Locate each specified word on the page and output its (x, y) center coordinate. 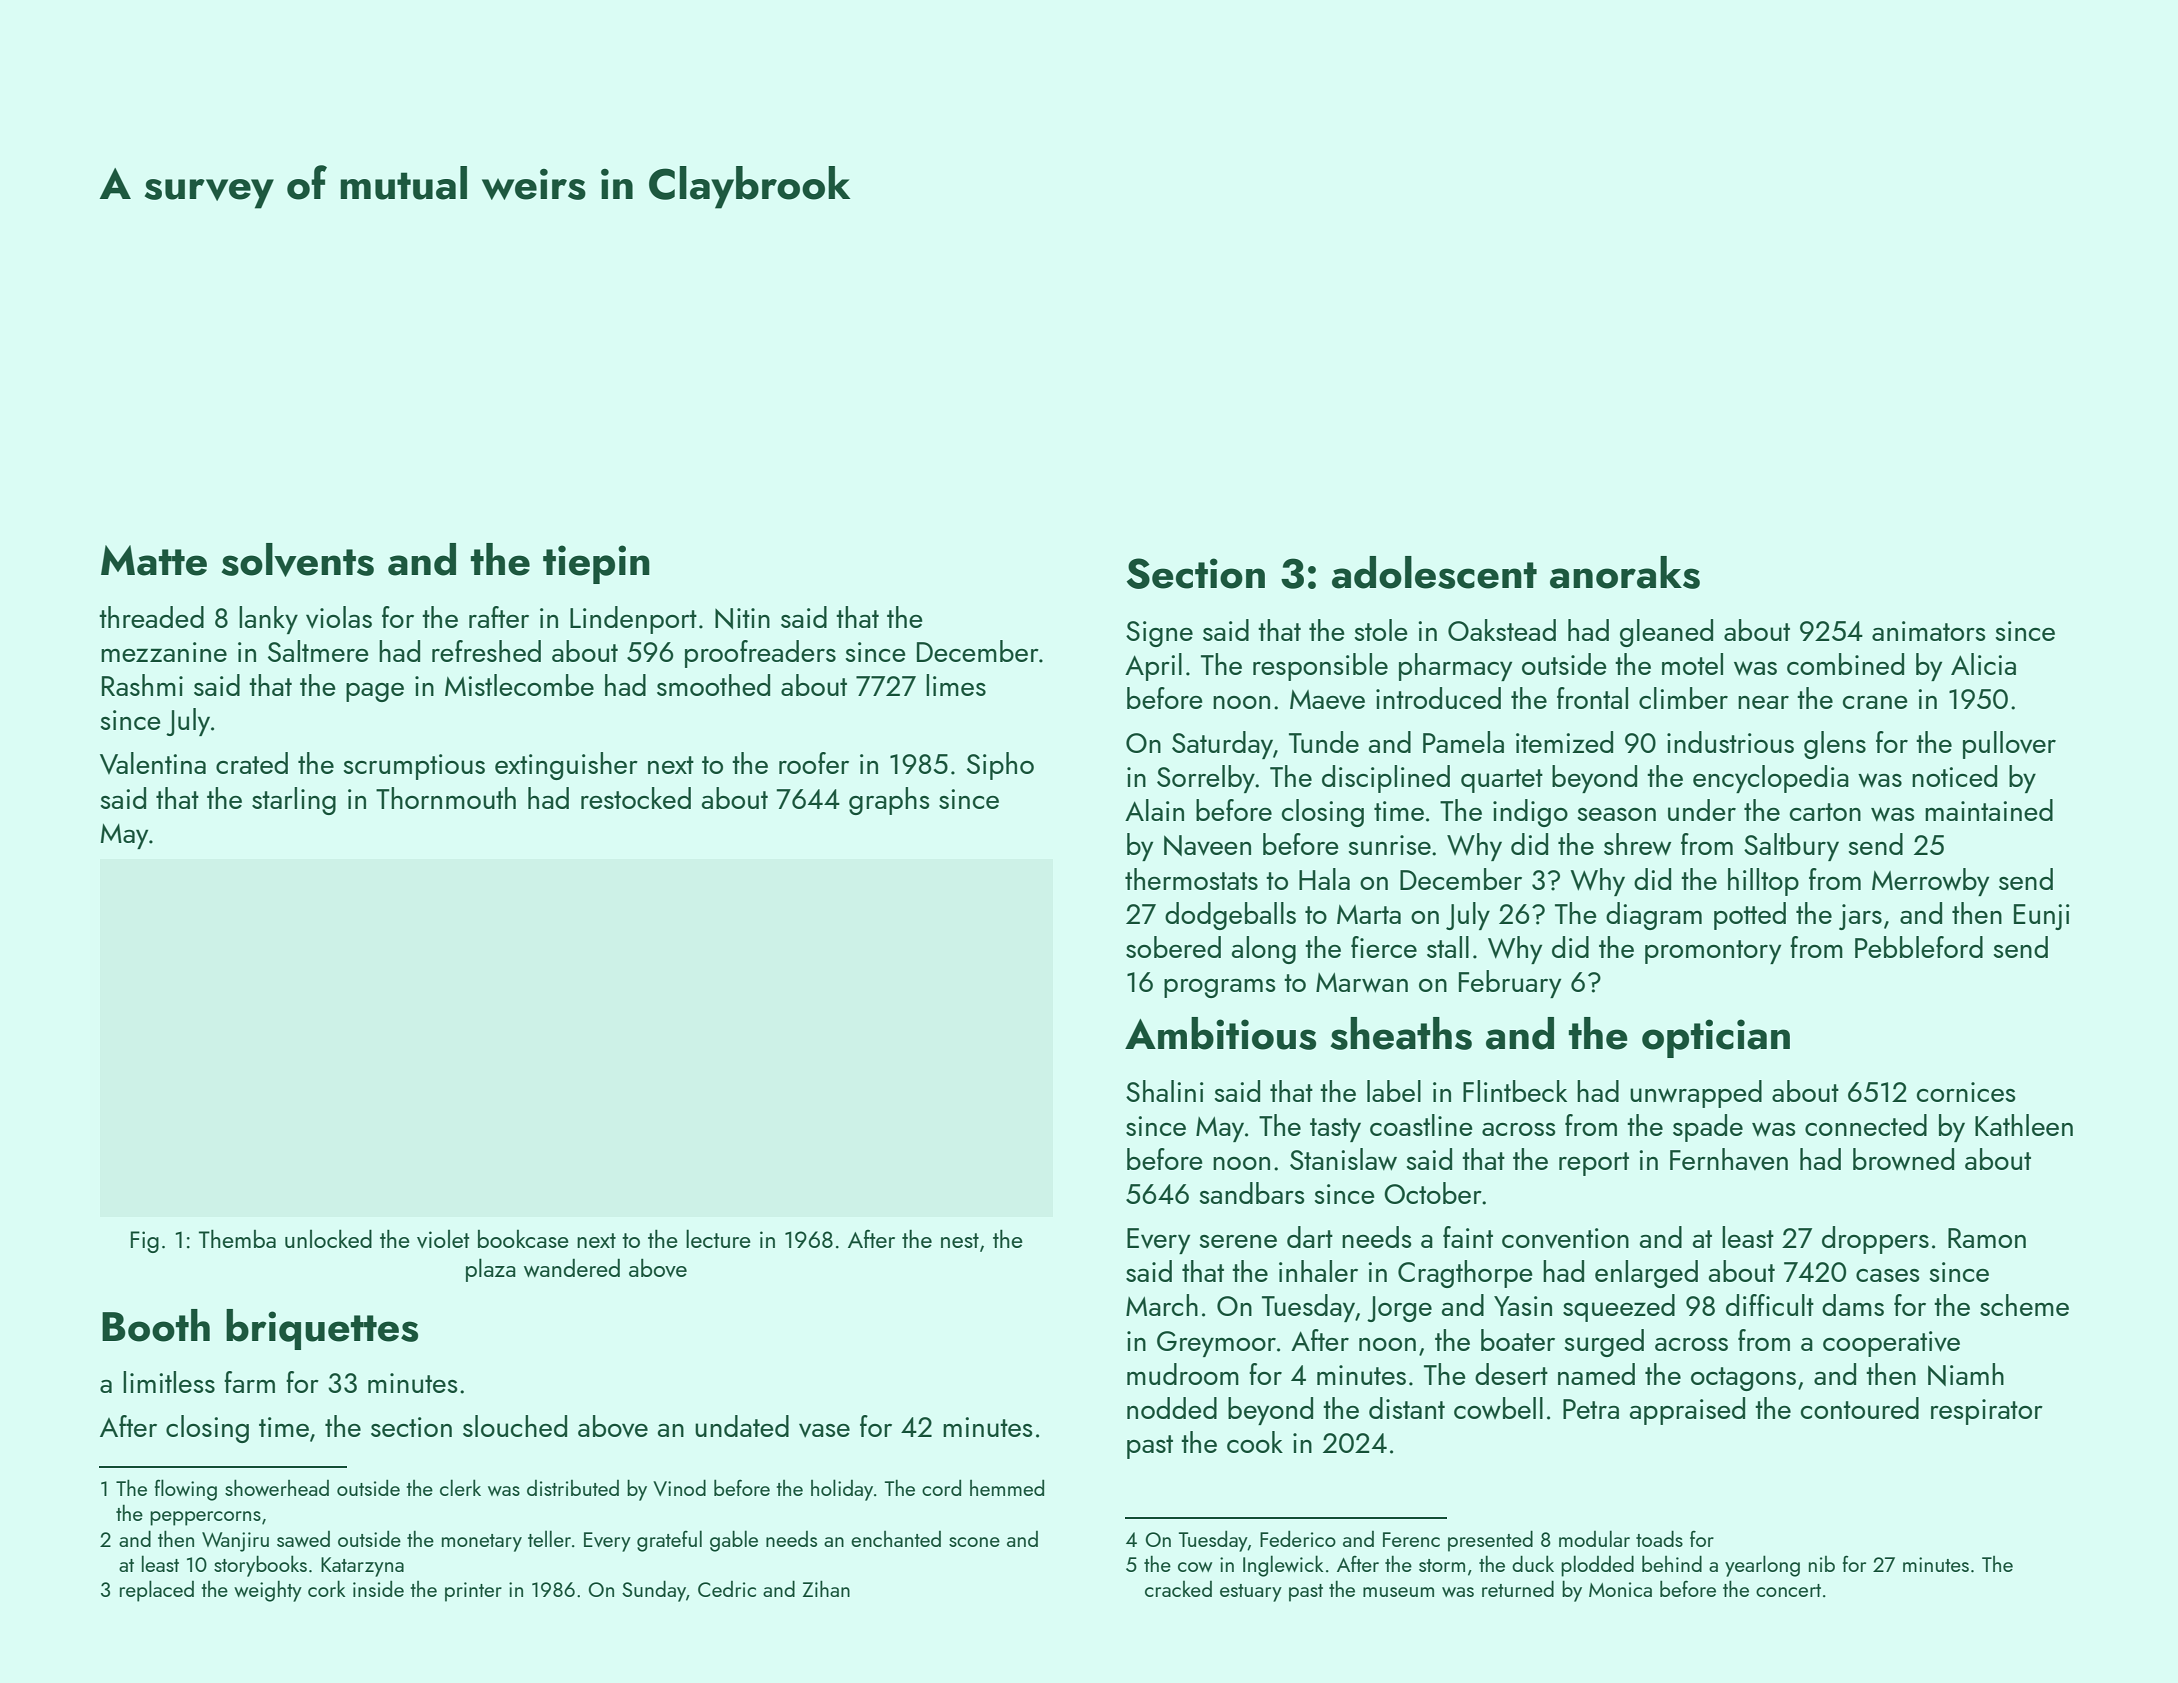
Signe (1159, 634)
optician (1716, 1038)
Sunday (654, 1591)
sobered (1173, 947)
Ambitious (1220, 1033)
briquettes (322, 1329)
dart (1310, 1237)
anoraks (1625, 572)
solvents (298, 560)
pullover (2009, 745)
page (375, 692)
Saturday (1222, 745)
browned (1903, 1159)
